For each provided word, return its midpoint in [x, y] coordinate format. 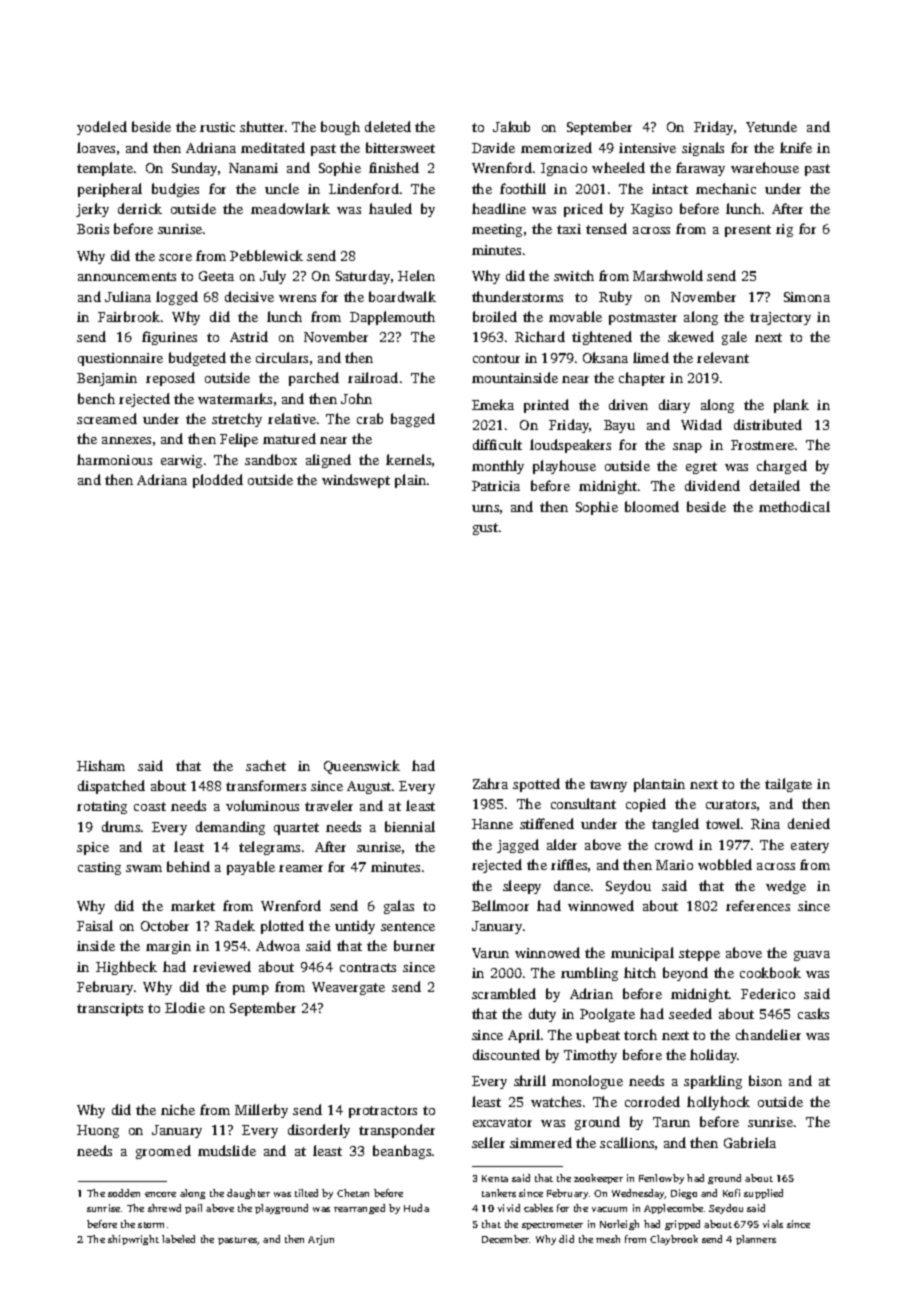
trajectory [780, 318]
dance [572, 885]
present [748, 231]
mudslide [227, 1150]
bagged [413, 420]
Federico [768, 993]
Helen [416, 275]
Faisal [95, 925]
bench [96, 398]
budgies [175, 190]
